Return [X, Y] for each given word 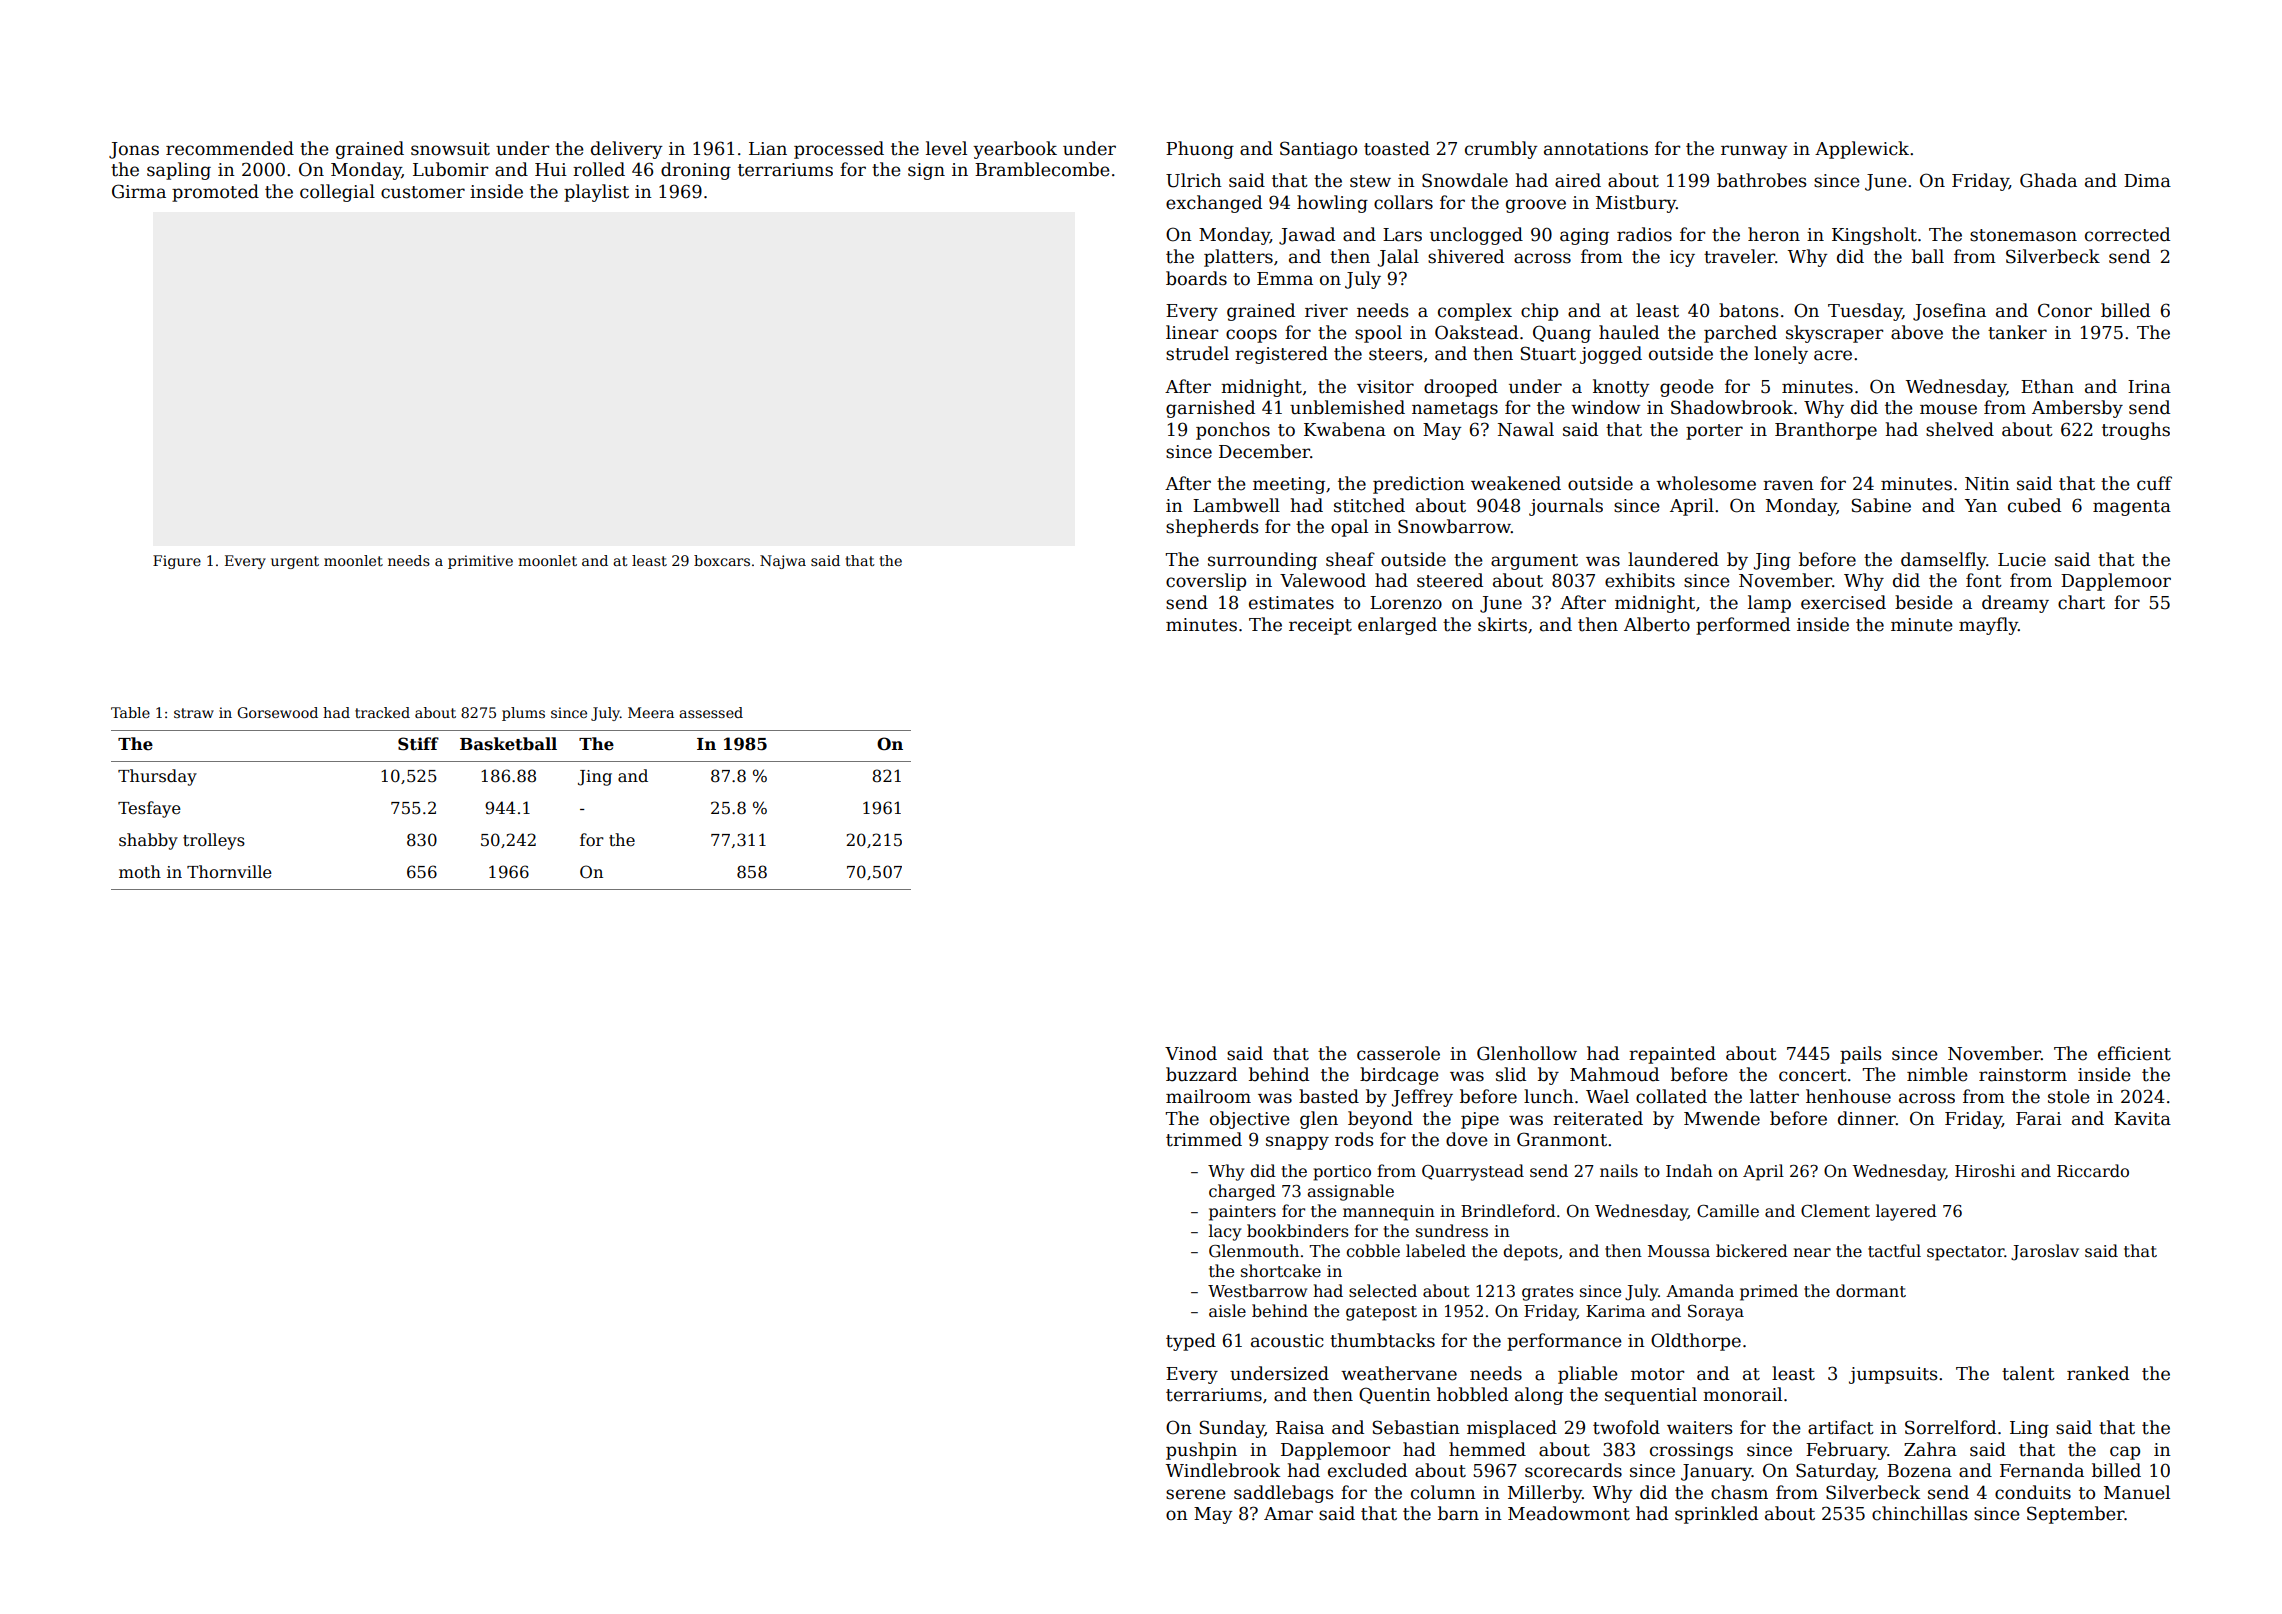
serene [1196, 1494]
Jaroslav [2045, 1252]
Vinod [1191, 1053]
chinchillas [1920, 1513]
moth [140, 871]
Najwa [783, 562]
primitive [480, 562]
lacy [1225, 1232]
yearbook [1015, 150]
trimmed [1204, 1139]
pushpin [1201, 1451]
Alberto [1657, 624]
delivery [626, 150]
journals [1566, 507]
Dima [2147, 181]
